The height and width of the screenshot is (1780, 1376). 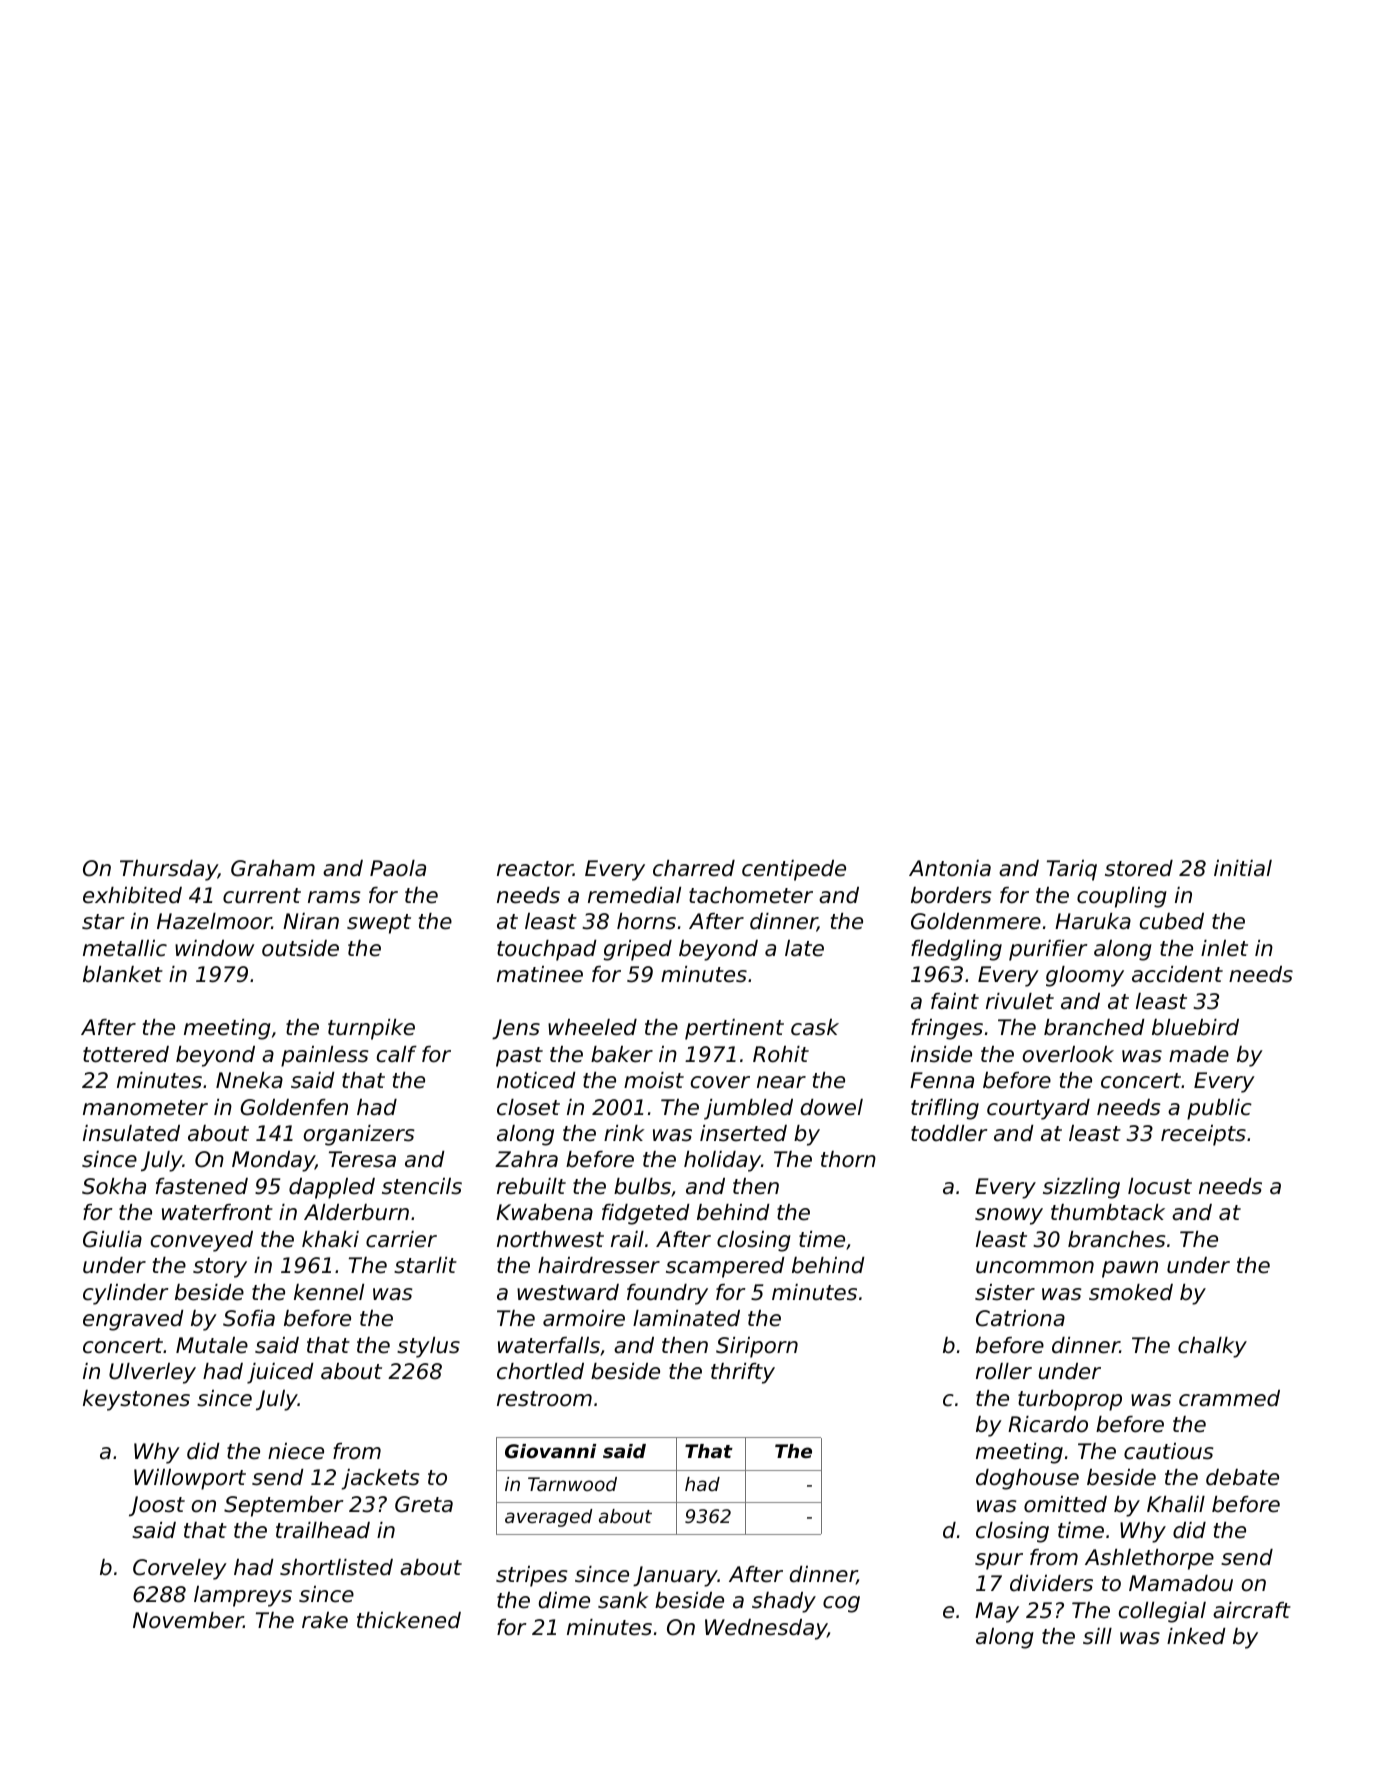 What do you see at coordinates (1224, 948) in the screenshot?
I see `inlet` at bounding box center [1224, 948].
